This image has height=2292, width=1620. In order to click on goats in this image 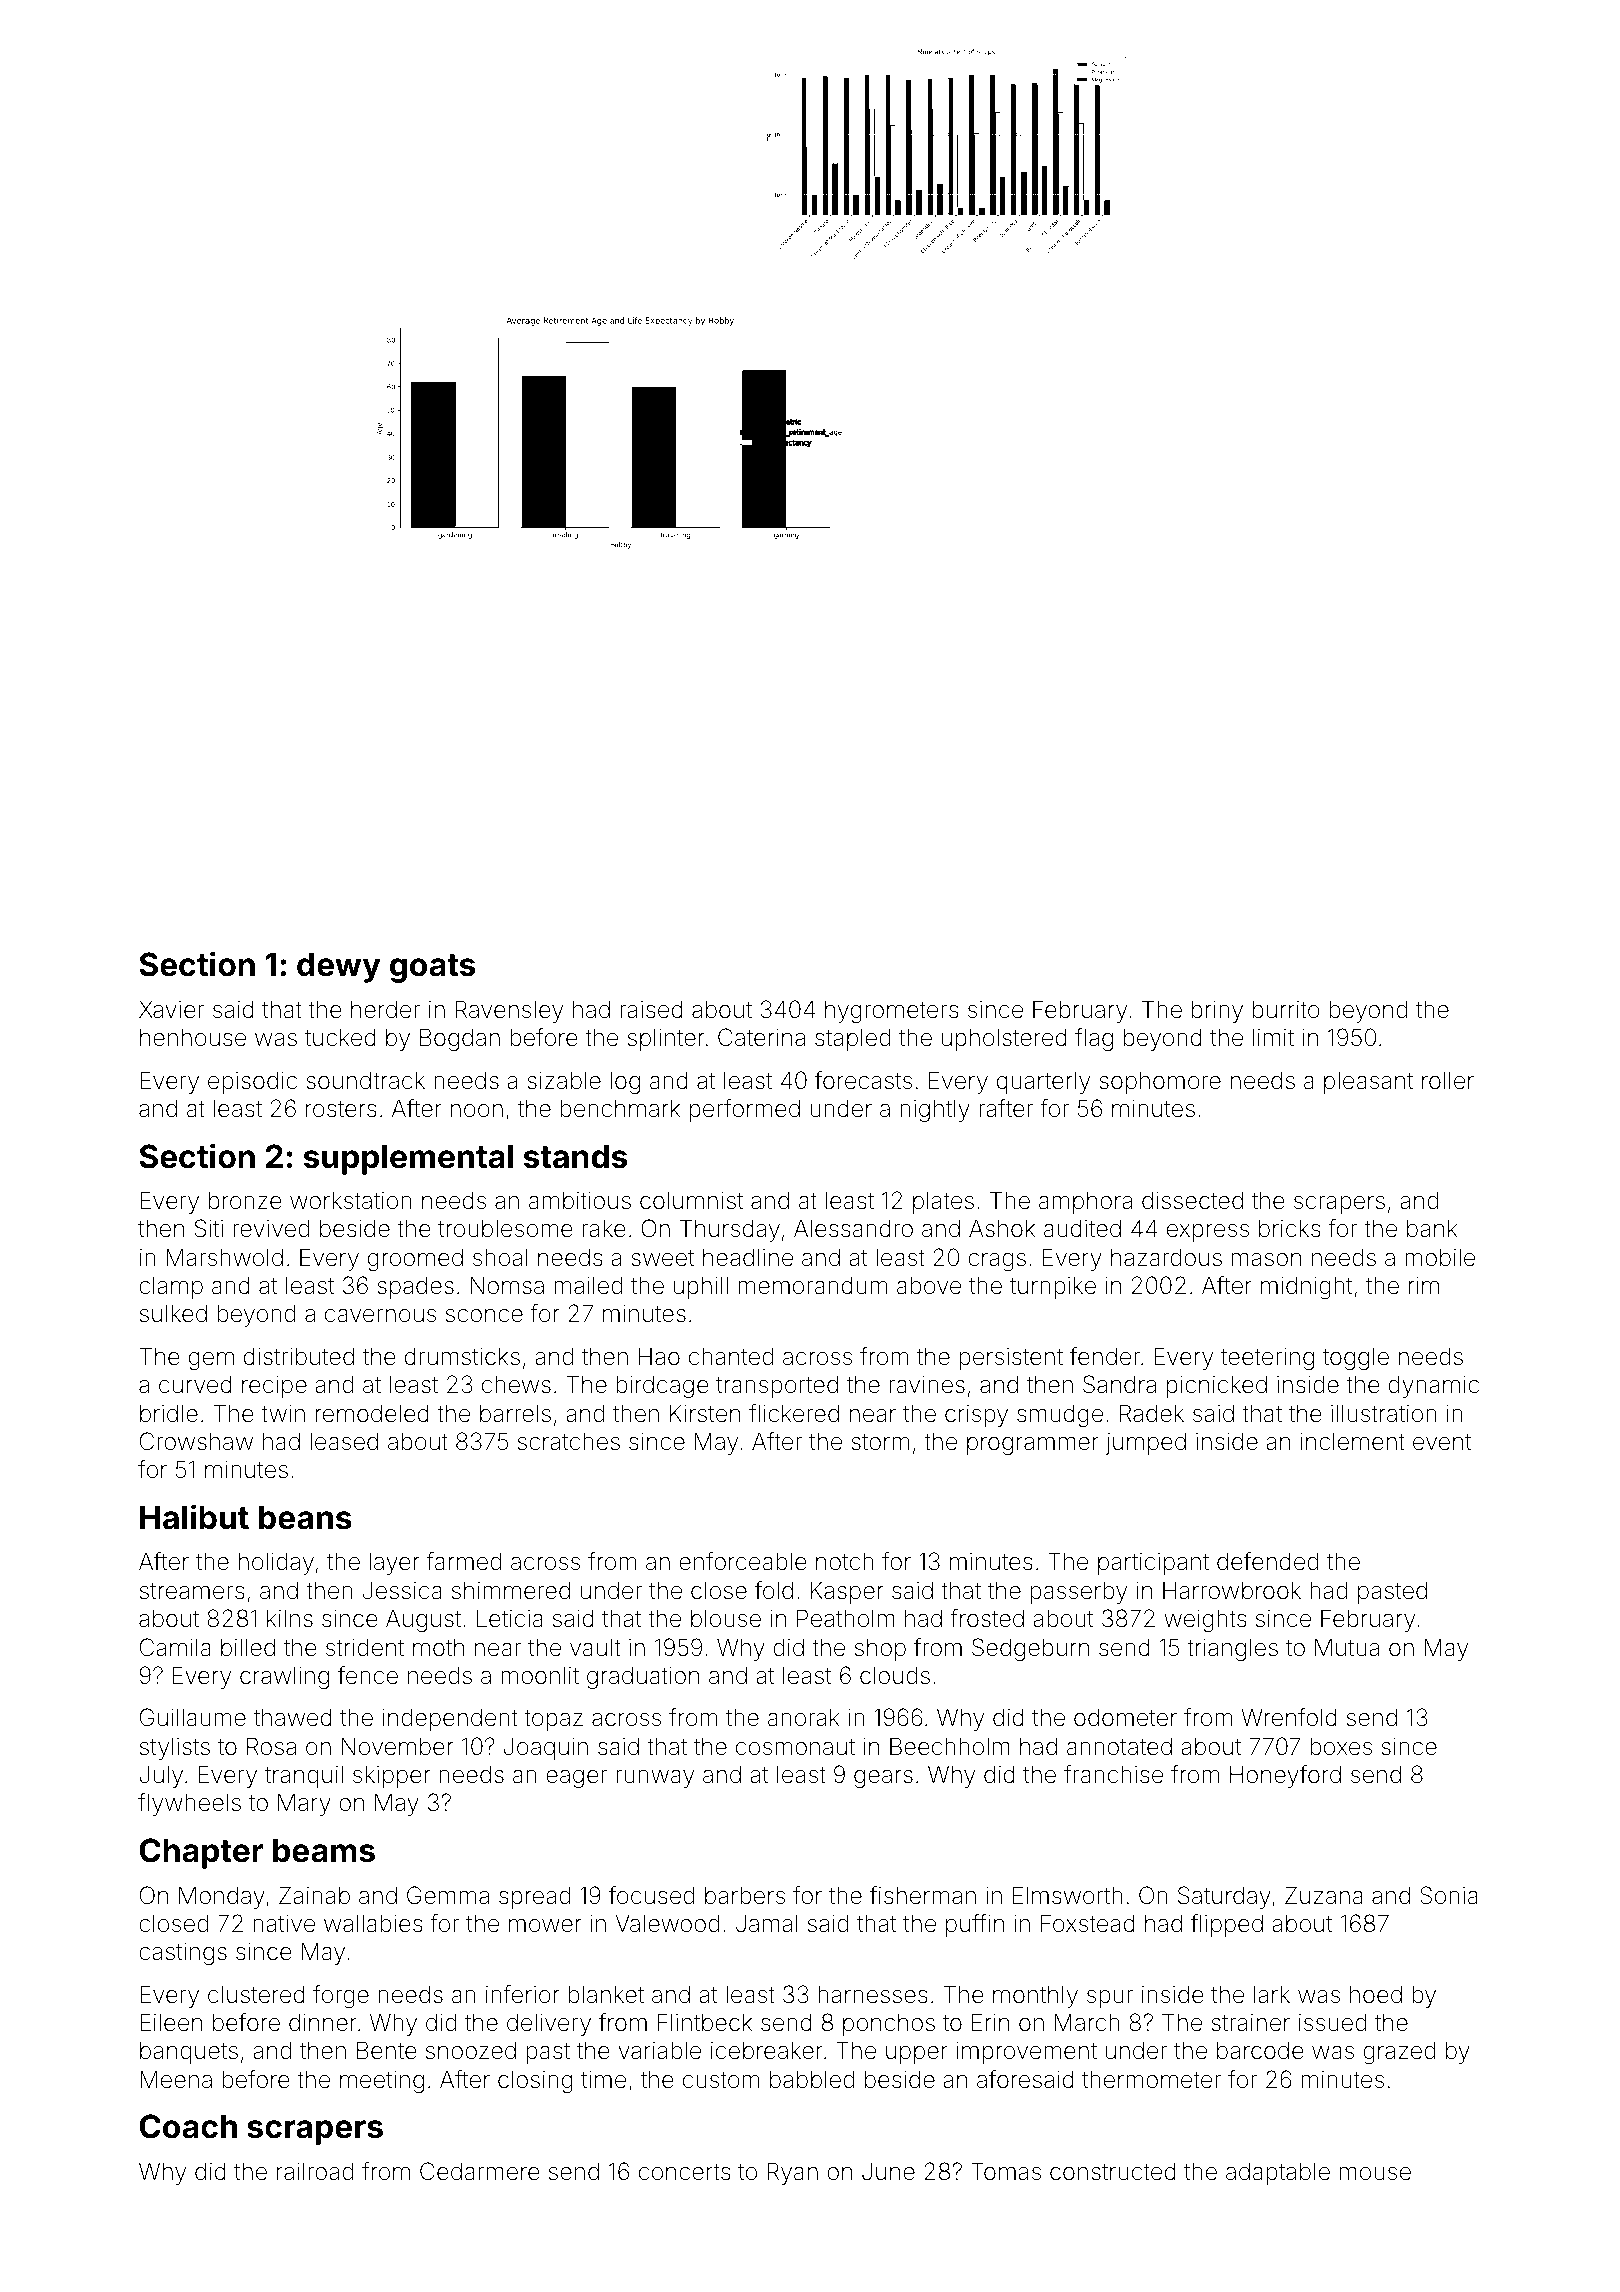, I will do `click(432, 968)`.
